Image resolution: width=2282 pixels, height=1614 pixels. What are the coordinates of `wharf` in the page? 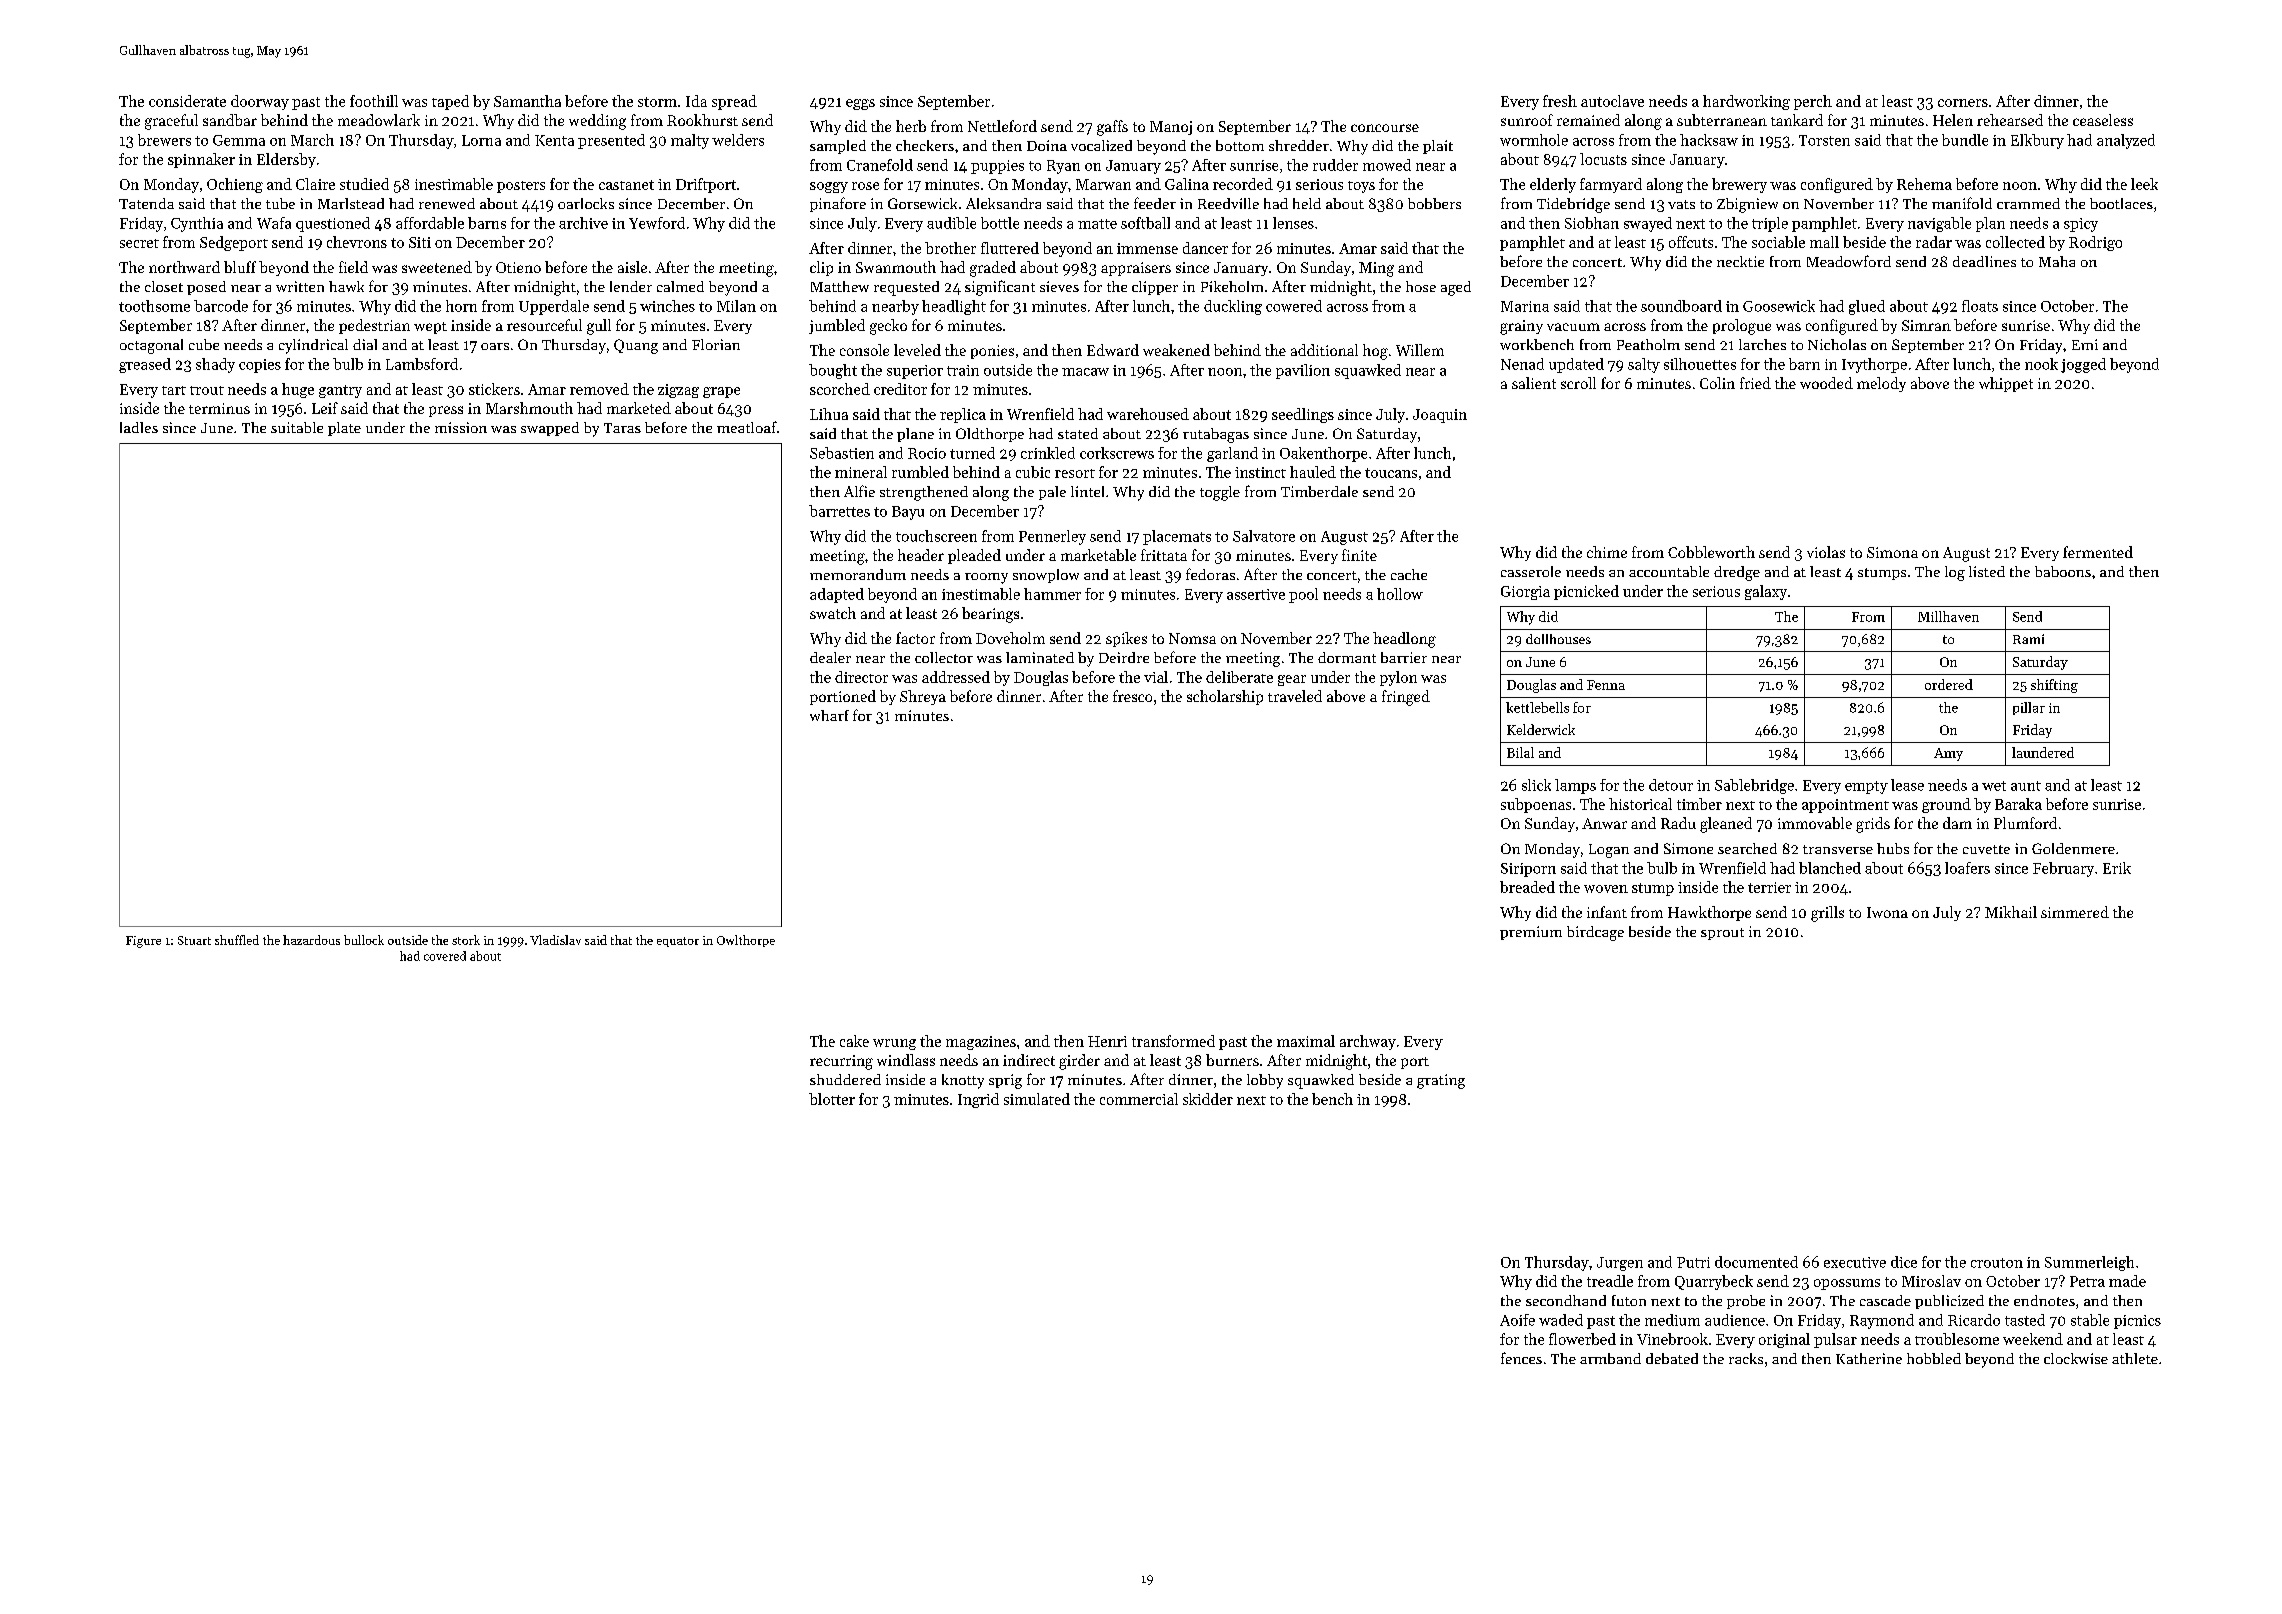 It's located at (829, 715).
